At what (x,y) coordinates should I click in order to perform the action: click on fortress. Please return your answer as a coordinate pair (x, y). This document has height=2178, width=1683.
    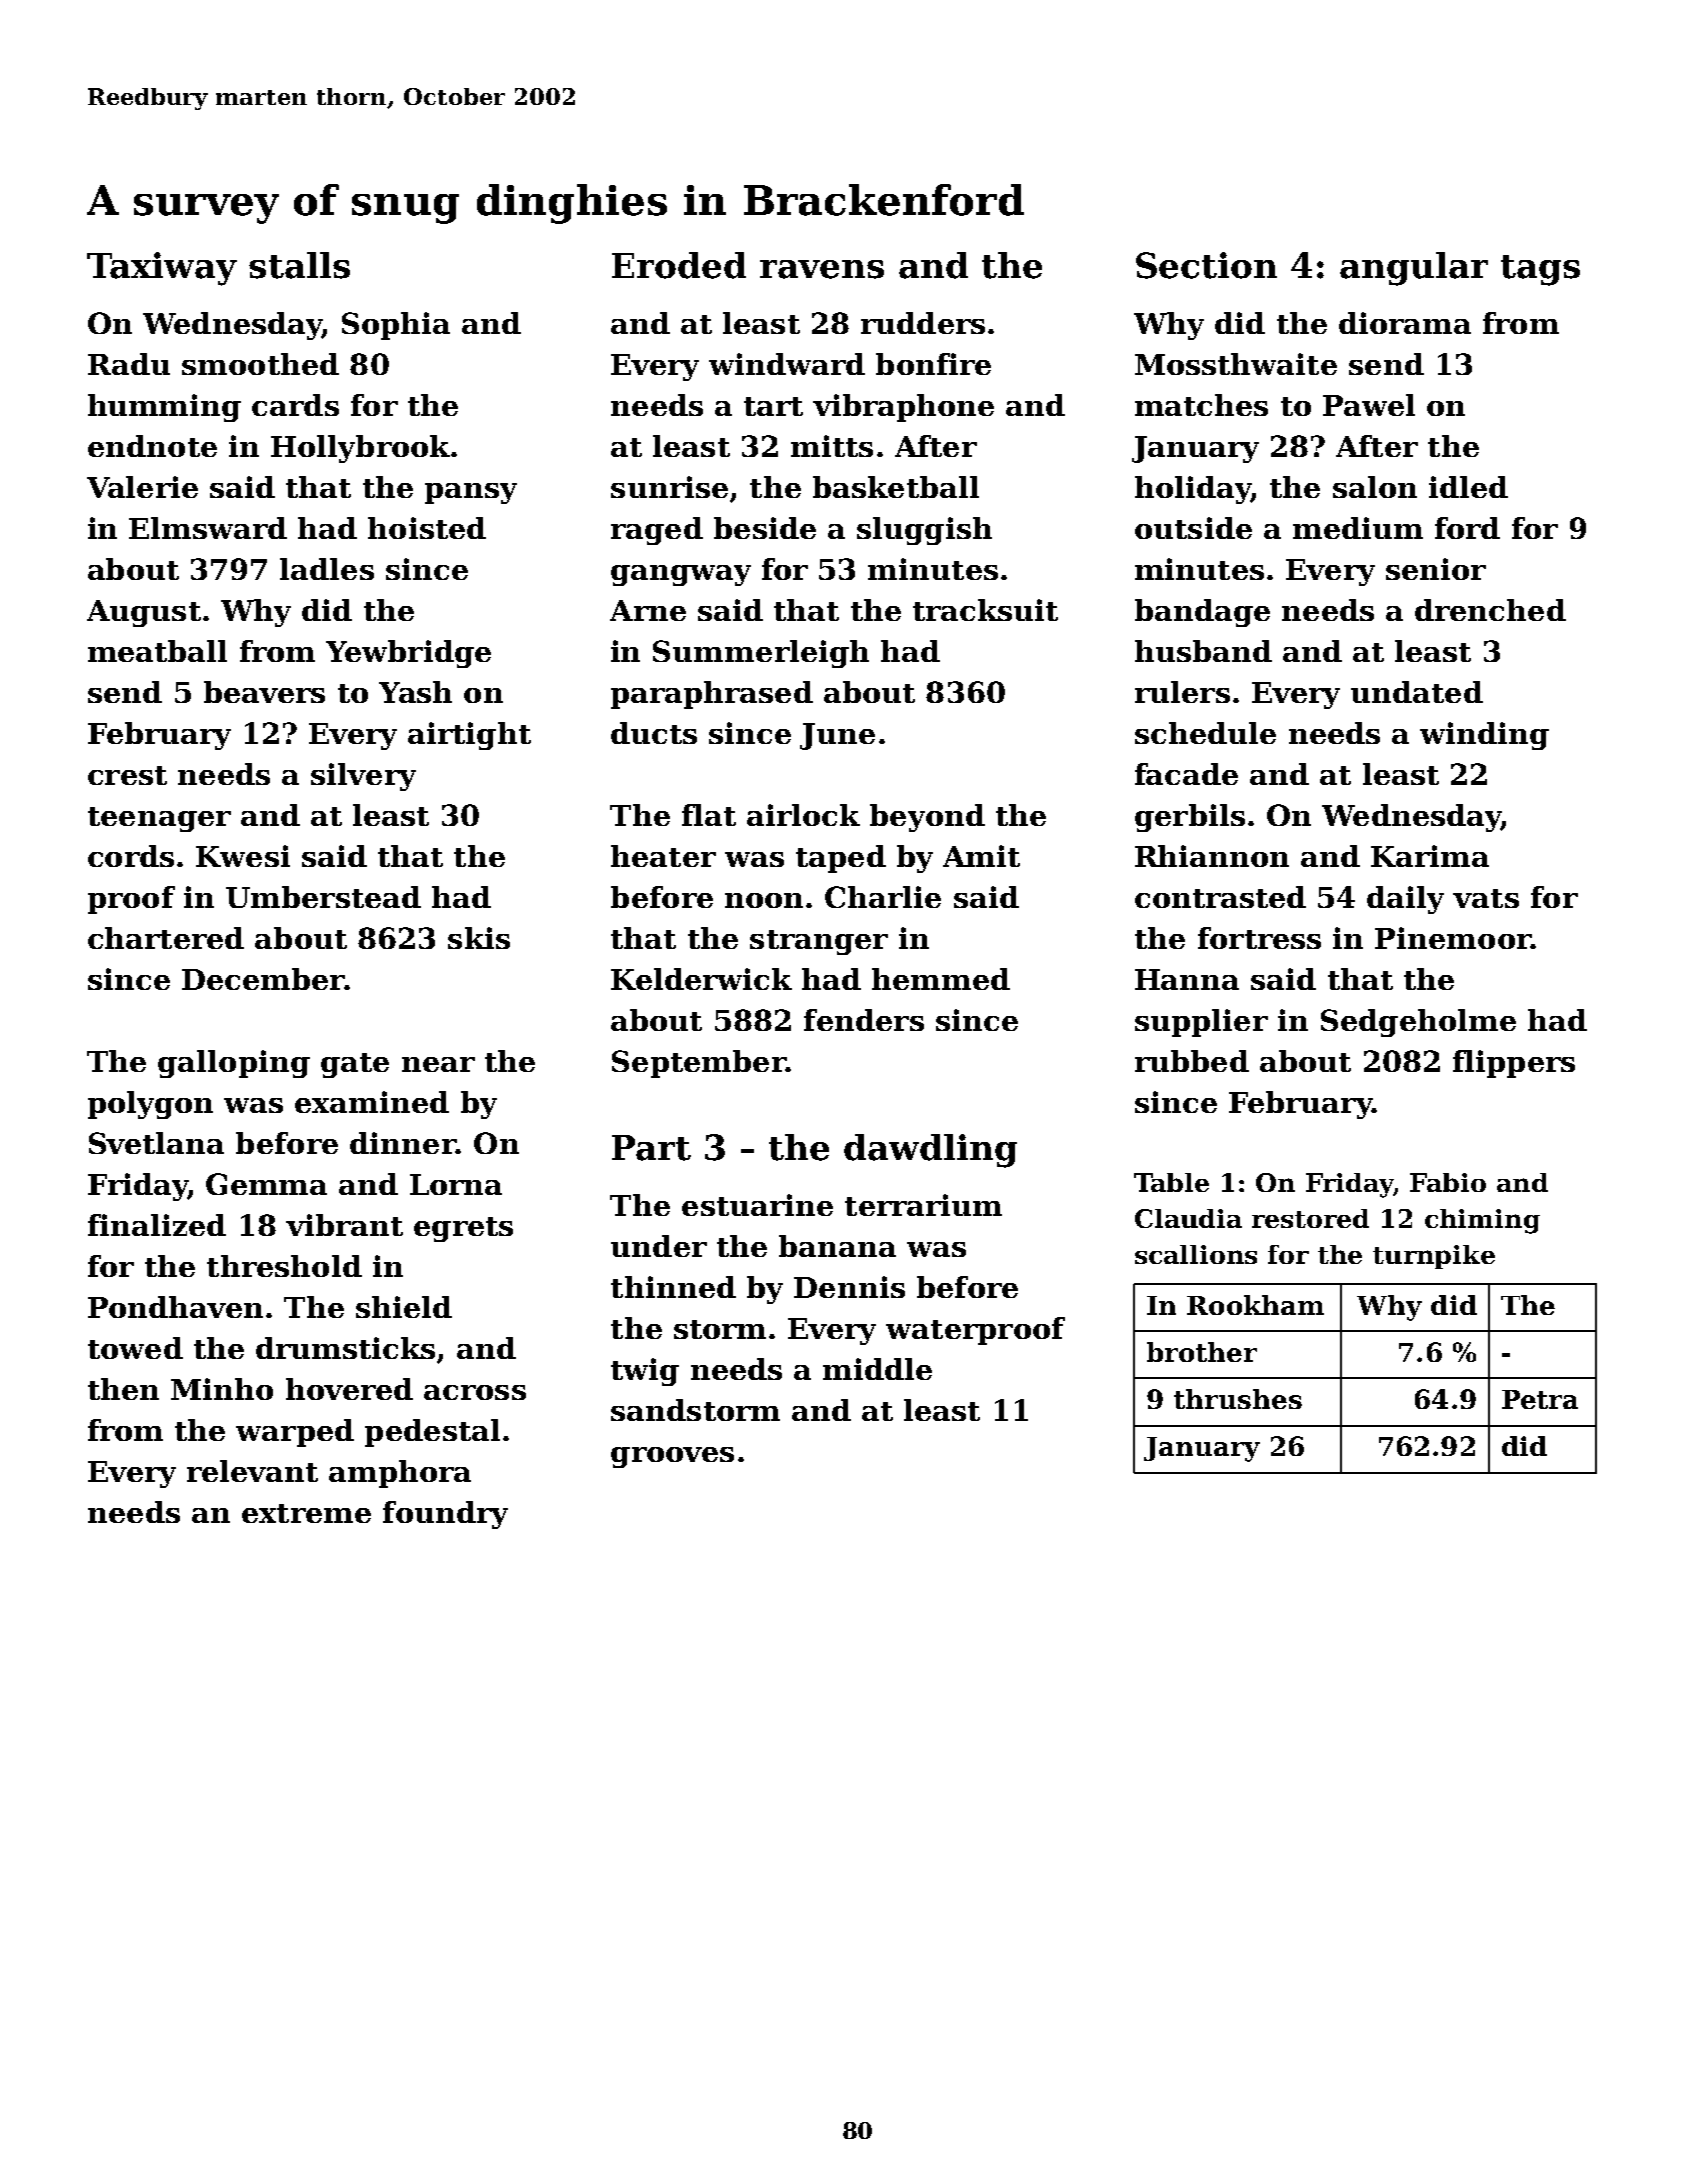
    Looking at the image, I should click on (1259, 938).
